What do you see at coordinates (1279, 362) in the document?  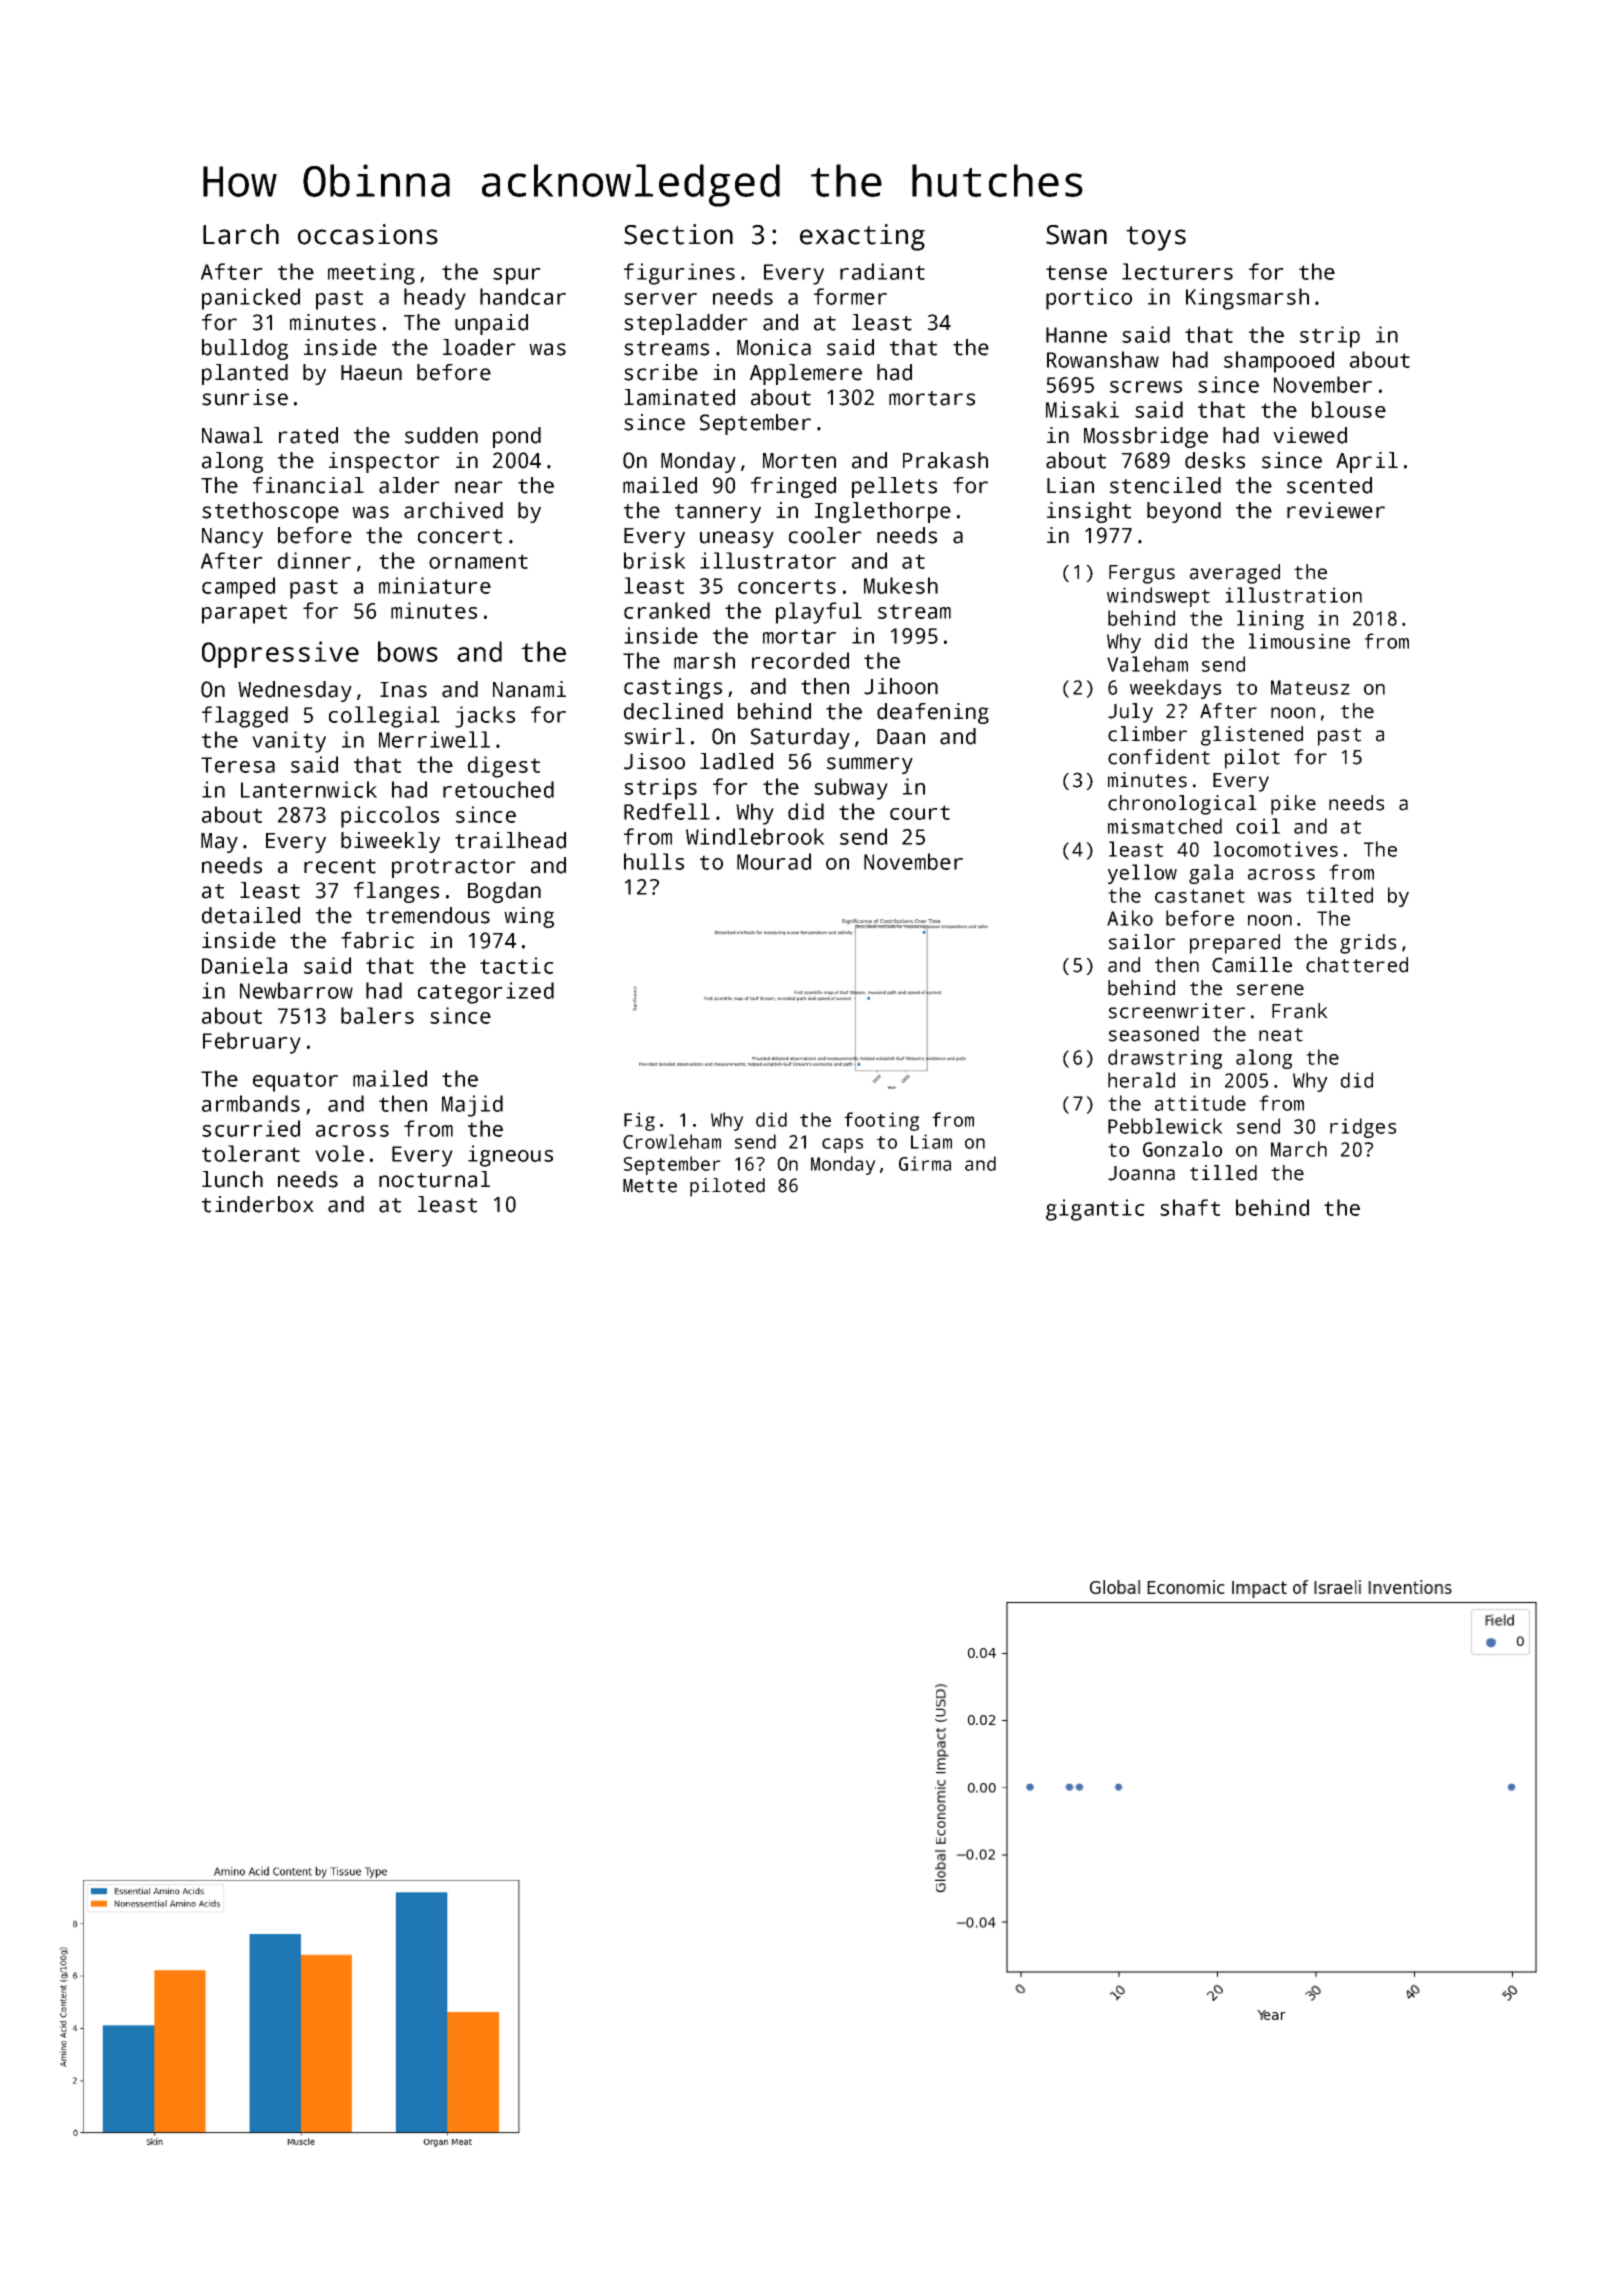 I see `shampooed` at bounding box center [1279, 362].
